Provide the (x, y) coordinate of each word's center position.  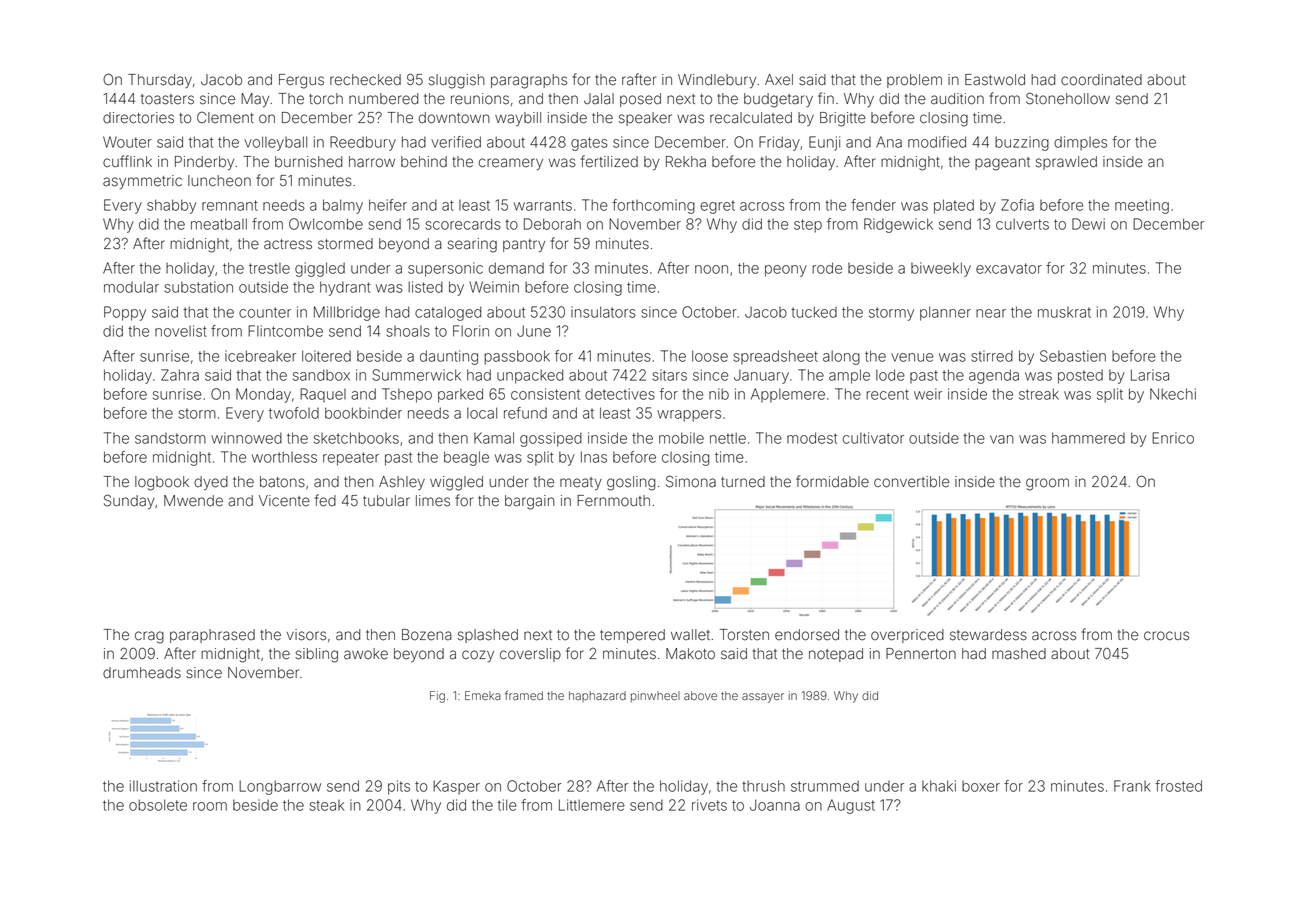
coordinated (1101, 80)
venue (912, 357)
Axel (779, 80)
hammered (1088, 438)
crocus (1166, 636)
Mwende (193, 501)
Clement (225, 117)
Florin (471, 331)
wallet (690, 635)
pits (399, 787)
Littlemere (592, 805)
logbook (162, 483)
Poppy (125, 313)
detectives (620, 394)
